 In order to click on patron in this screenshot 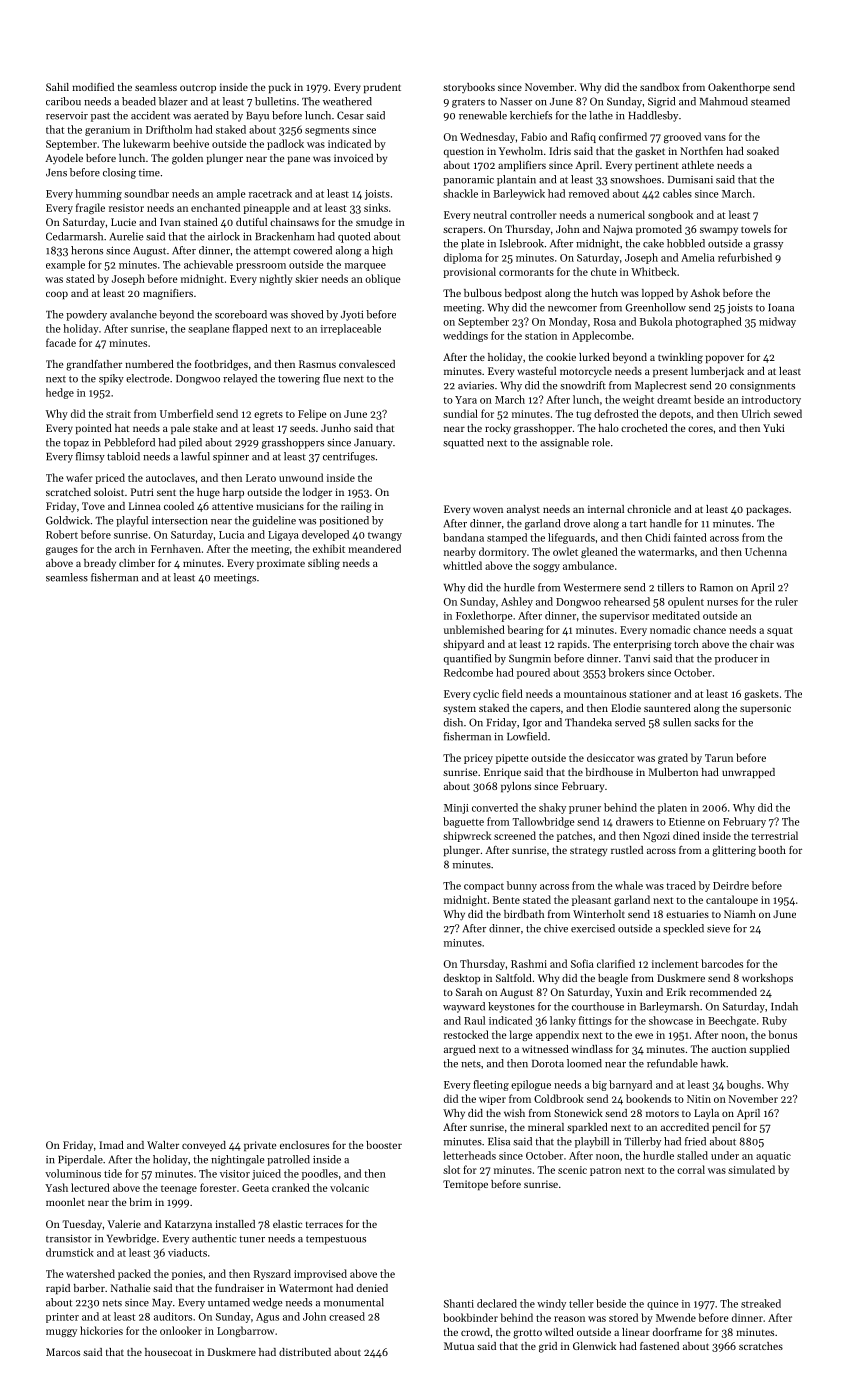, I will do `click(605, 1171)`.
